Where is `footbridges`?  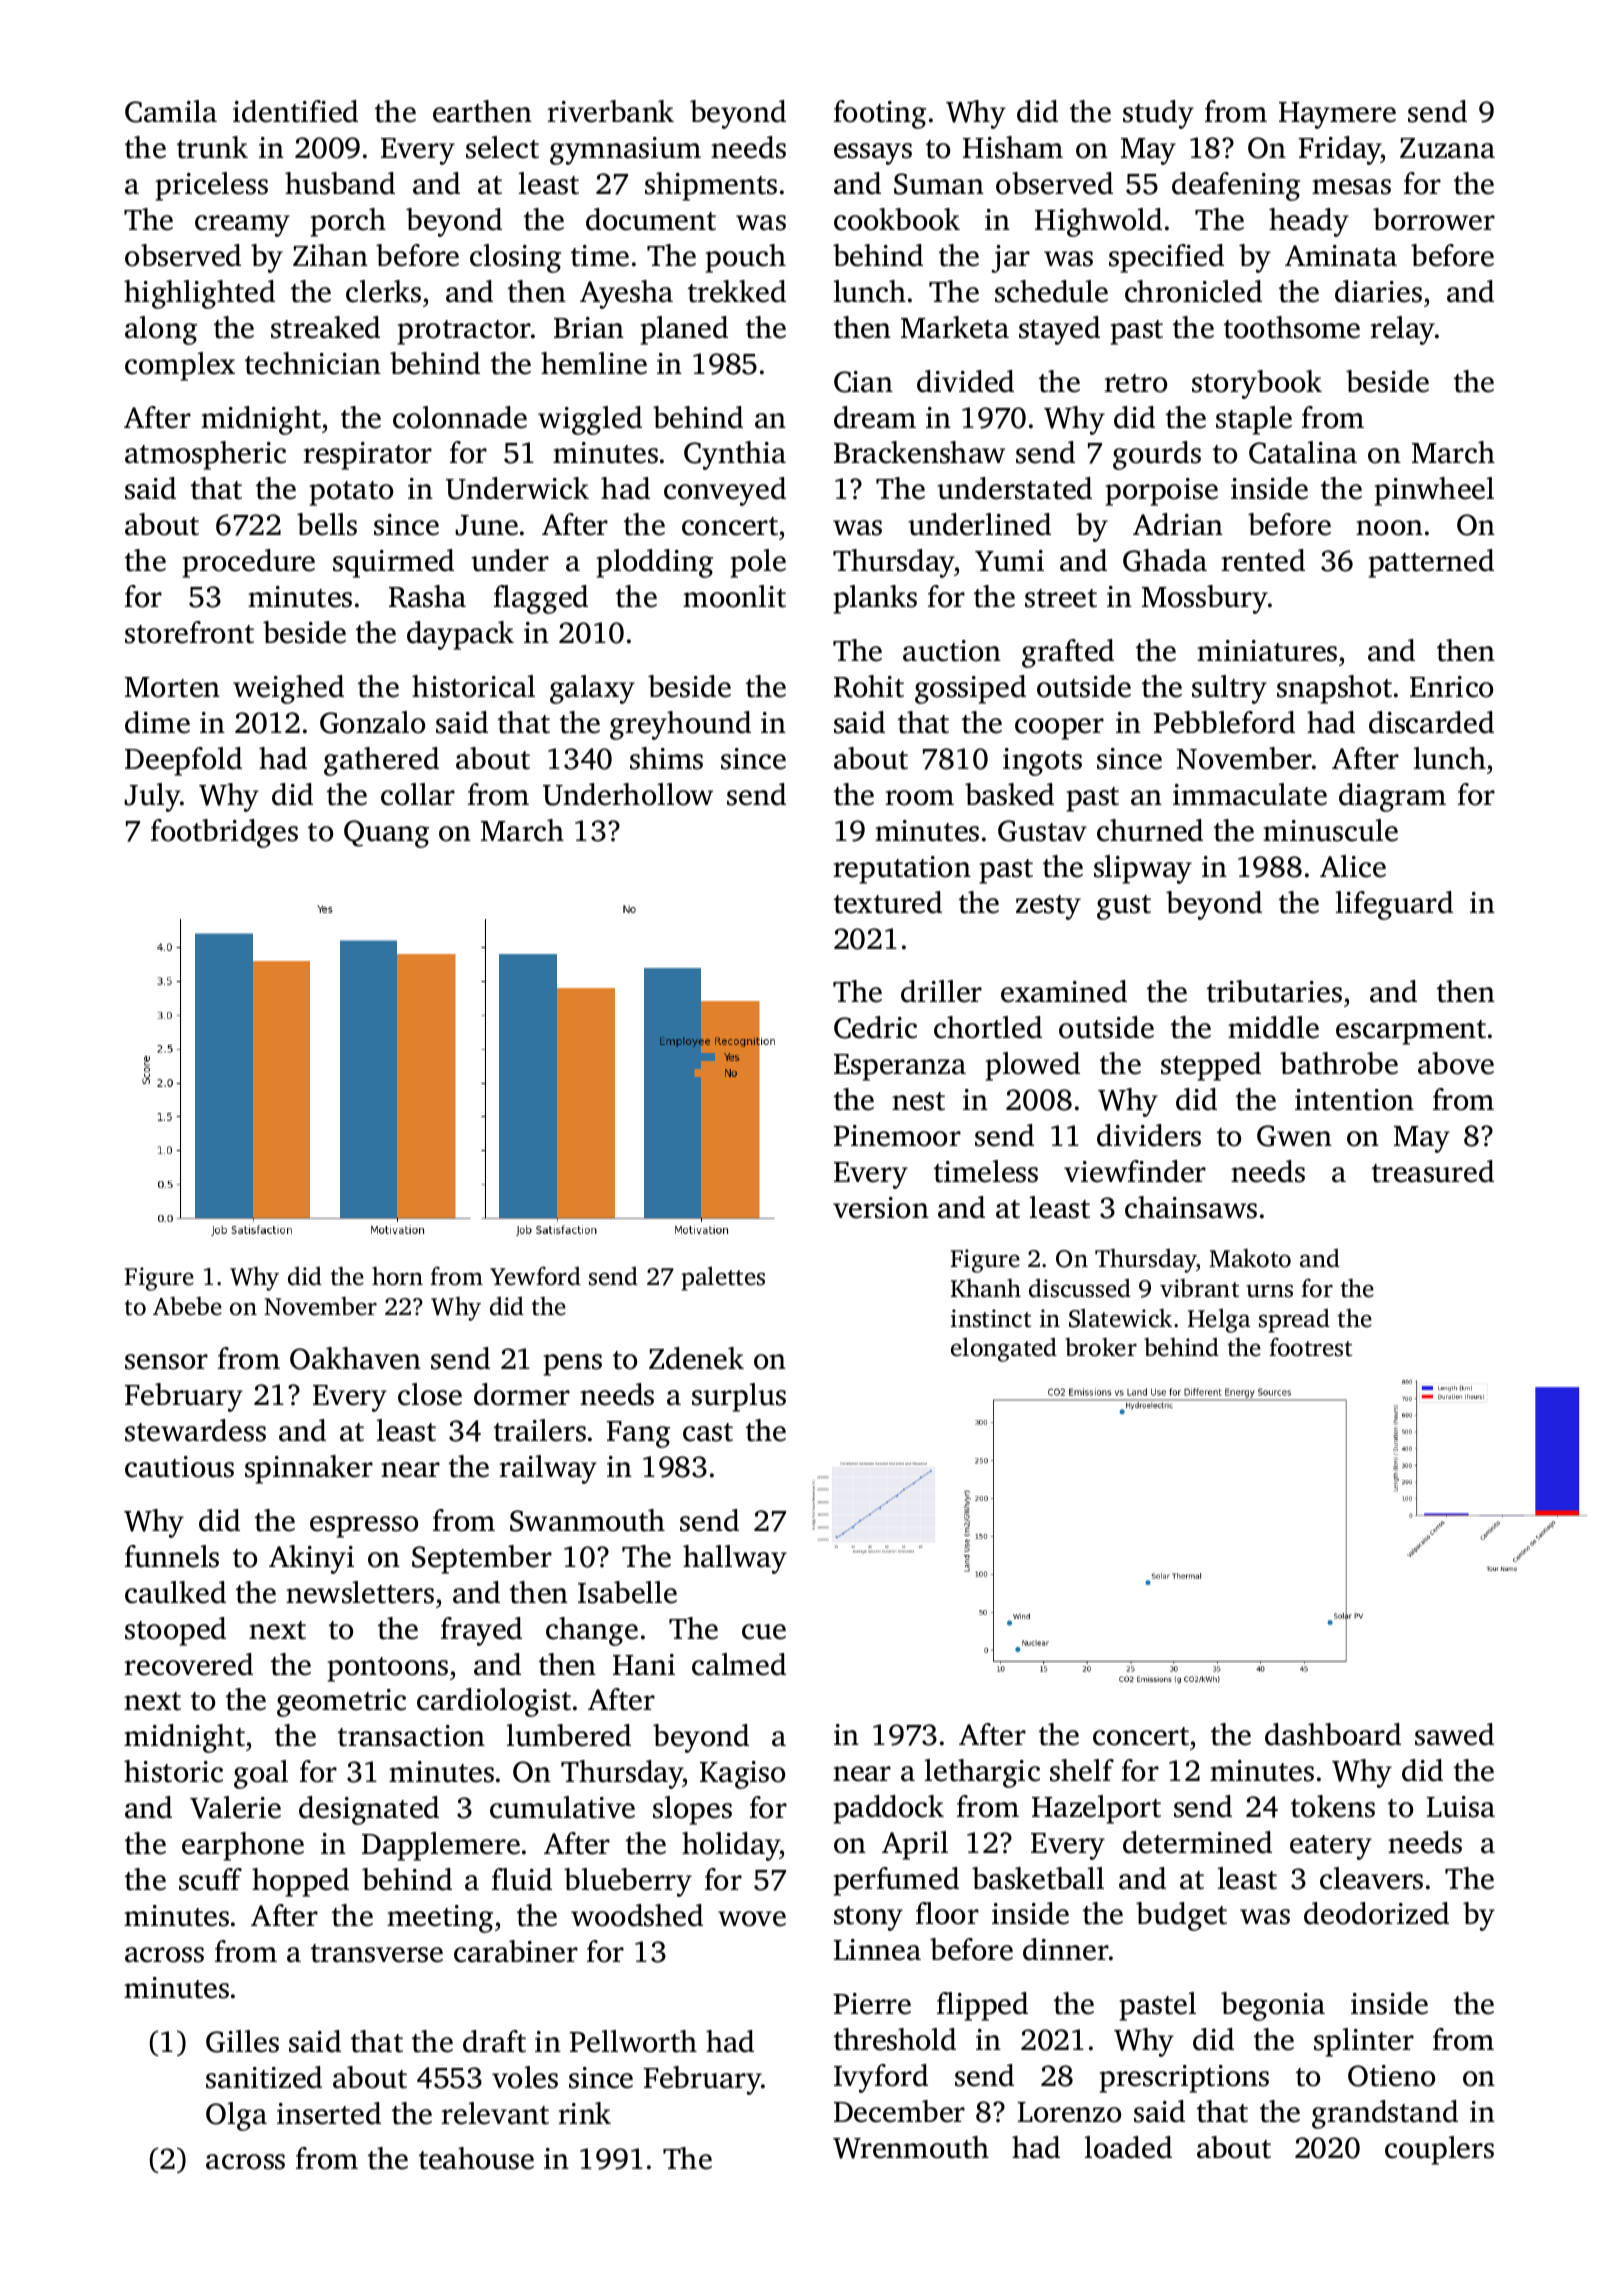
footbridges is located at coordinates (224, 833).
